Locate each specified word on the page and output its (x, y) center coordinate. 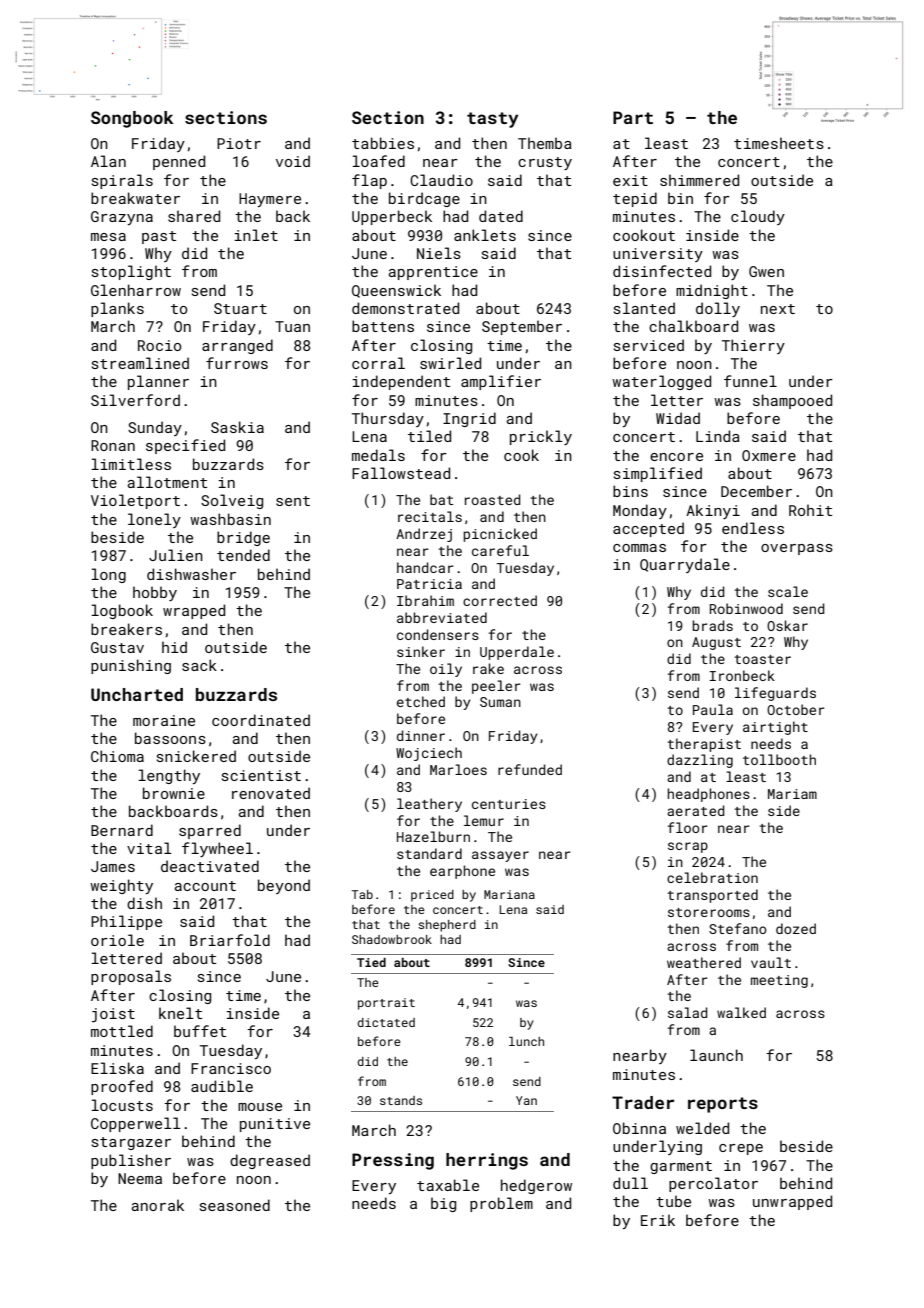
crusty (545, 163)
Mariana (509, 894)
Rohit (810, 510)
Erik (658, 1220)
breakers (126, 629)
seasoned (235, 1205)
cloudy (758, 217)
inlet (256, 235)
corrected (500, 600)
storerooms (709, 912)
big (443, 1204)
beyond (284, 886)
